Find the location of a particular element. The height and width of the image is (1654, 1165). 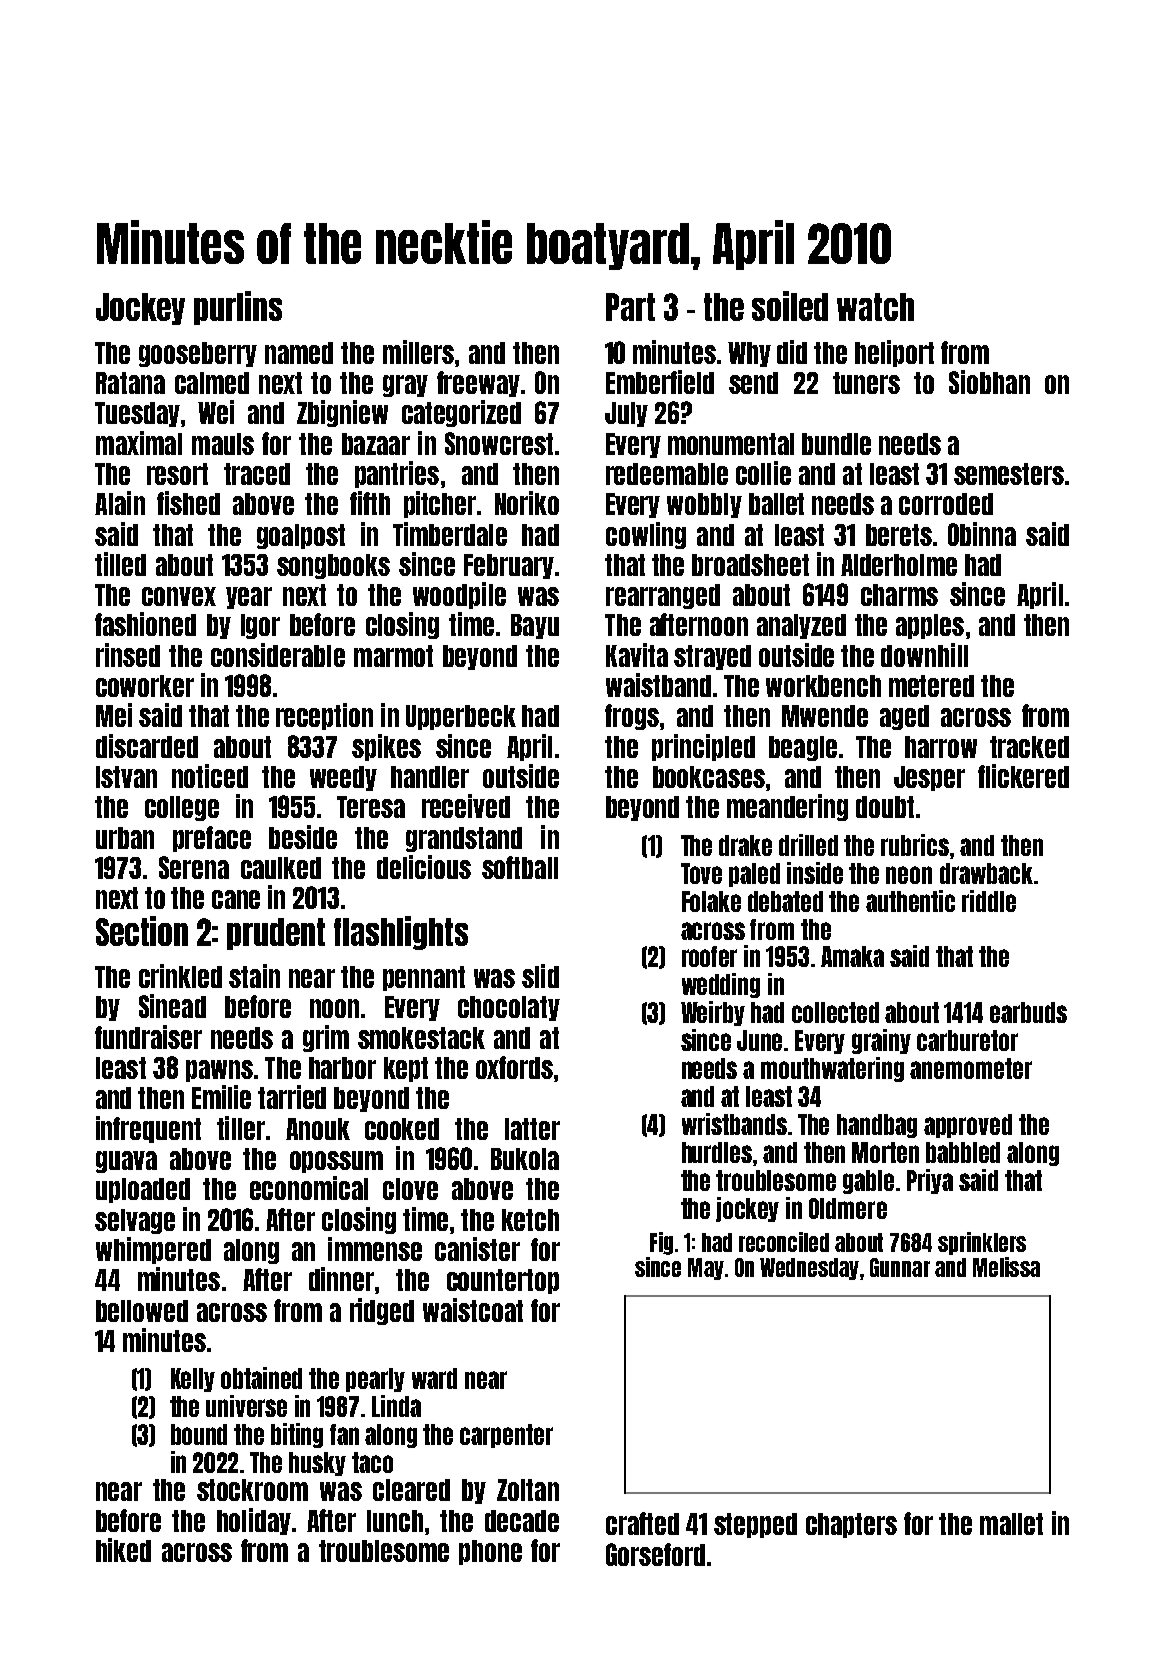

obtained is located at coordinates (261, 1378).
